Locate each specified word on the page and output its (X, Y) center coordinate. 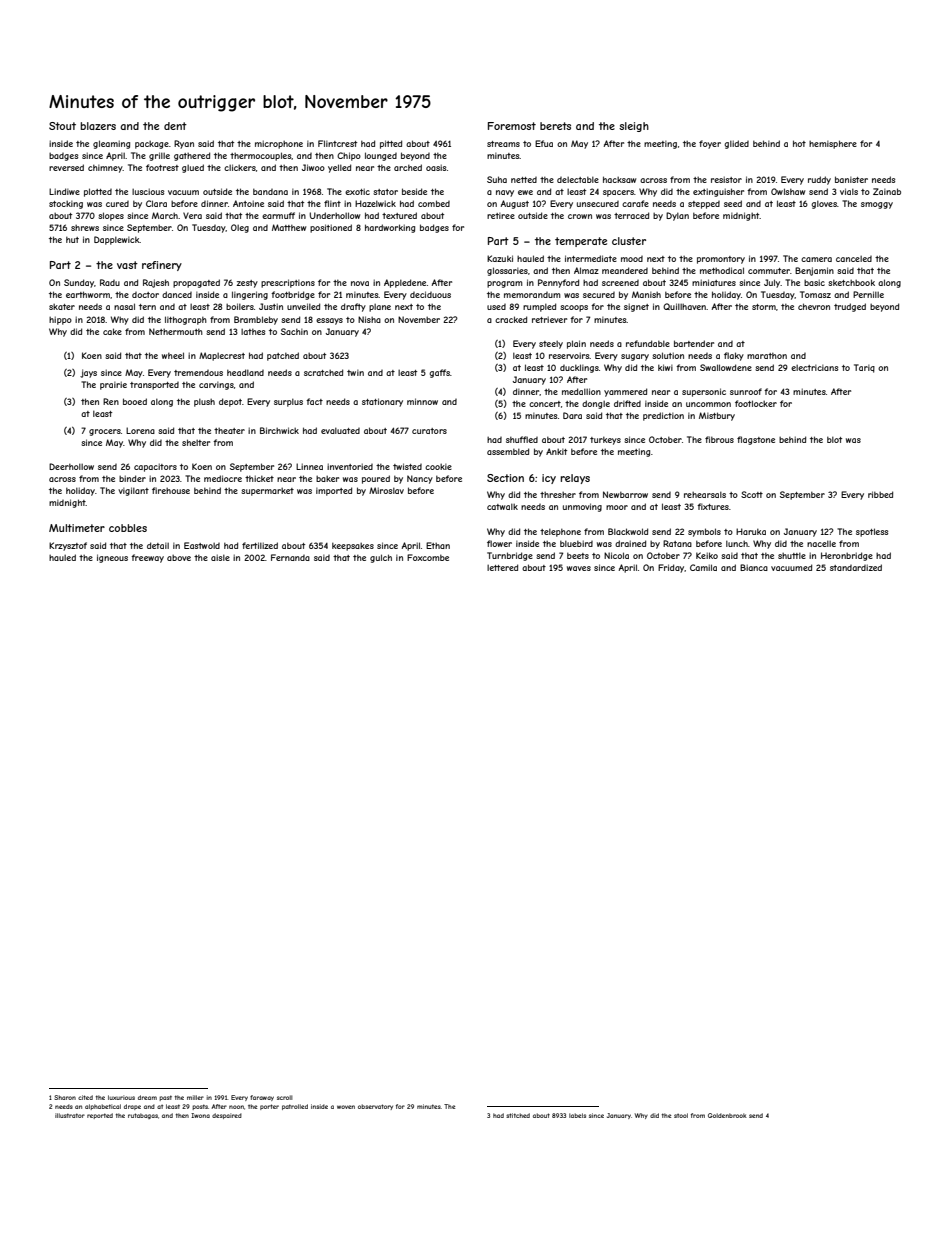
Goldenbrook (727, 1115)
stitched (518, 1115)
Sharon (65, 1097)
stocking (66, 205)
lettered (502, 567)
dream (147, 1097)
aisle (220, 557)
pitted (391, 144)
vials (849, 191)
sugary (635, 357)
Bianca (754, 567)
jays (88, 373)
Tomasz (815, 294)
